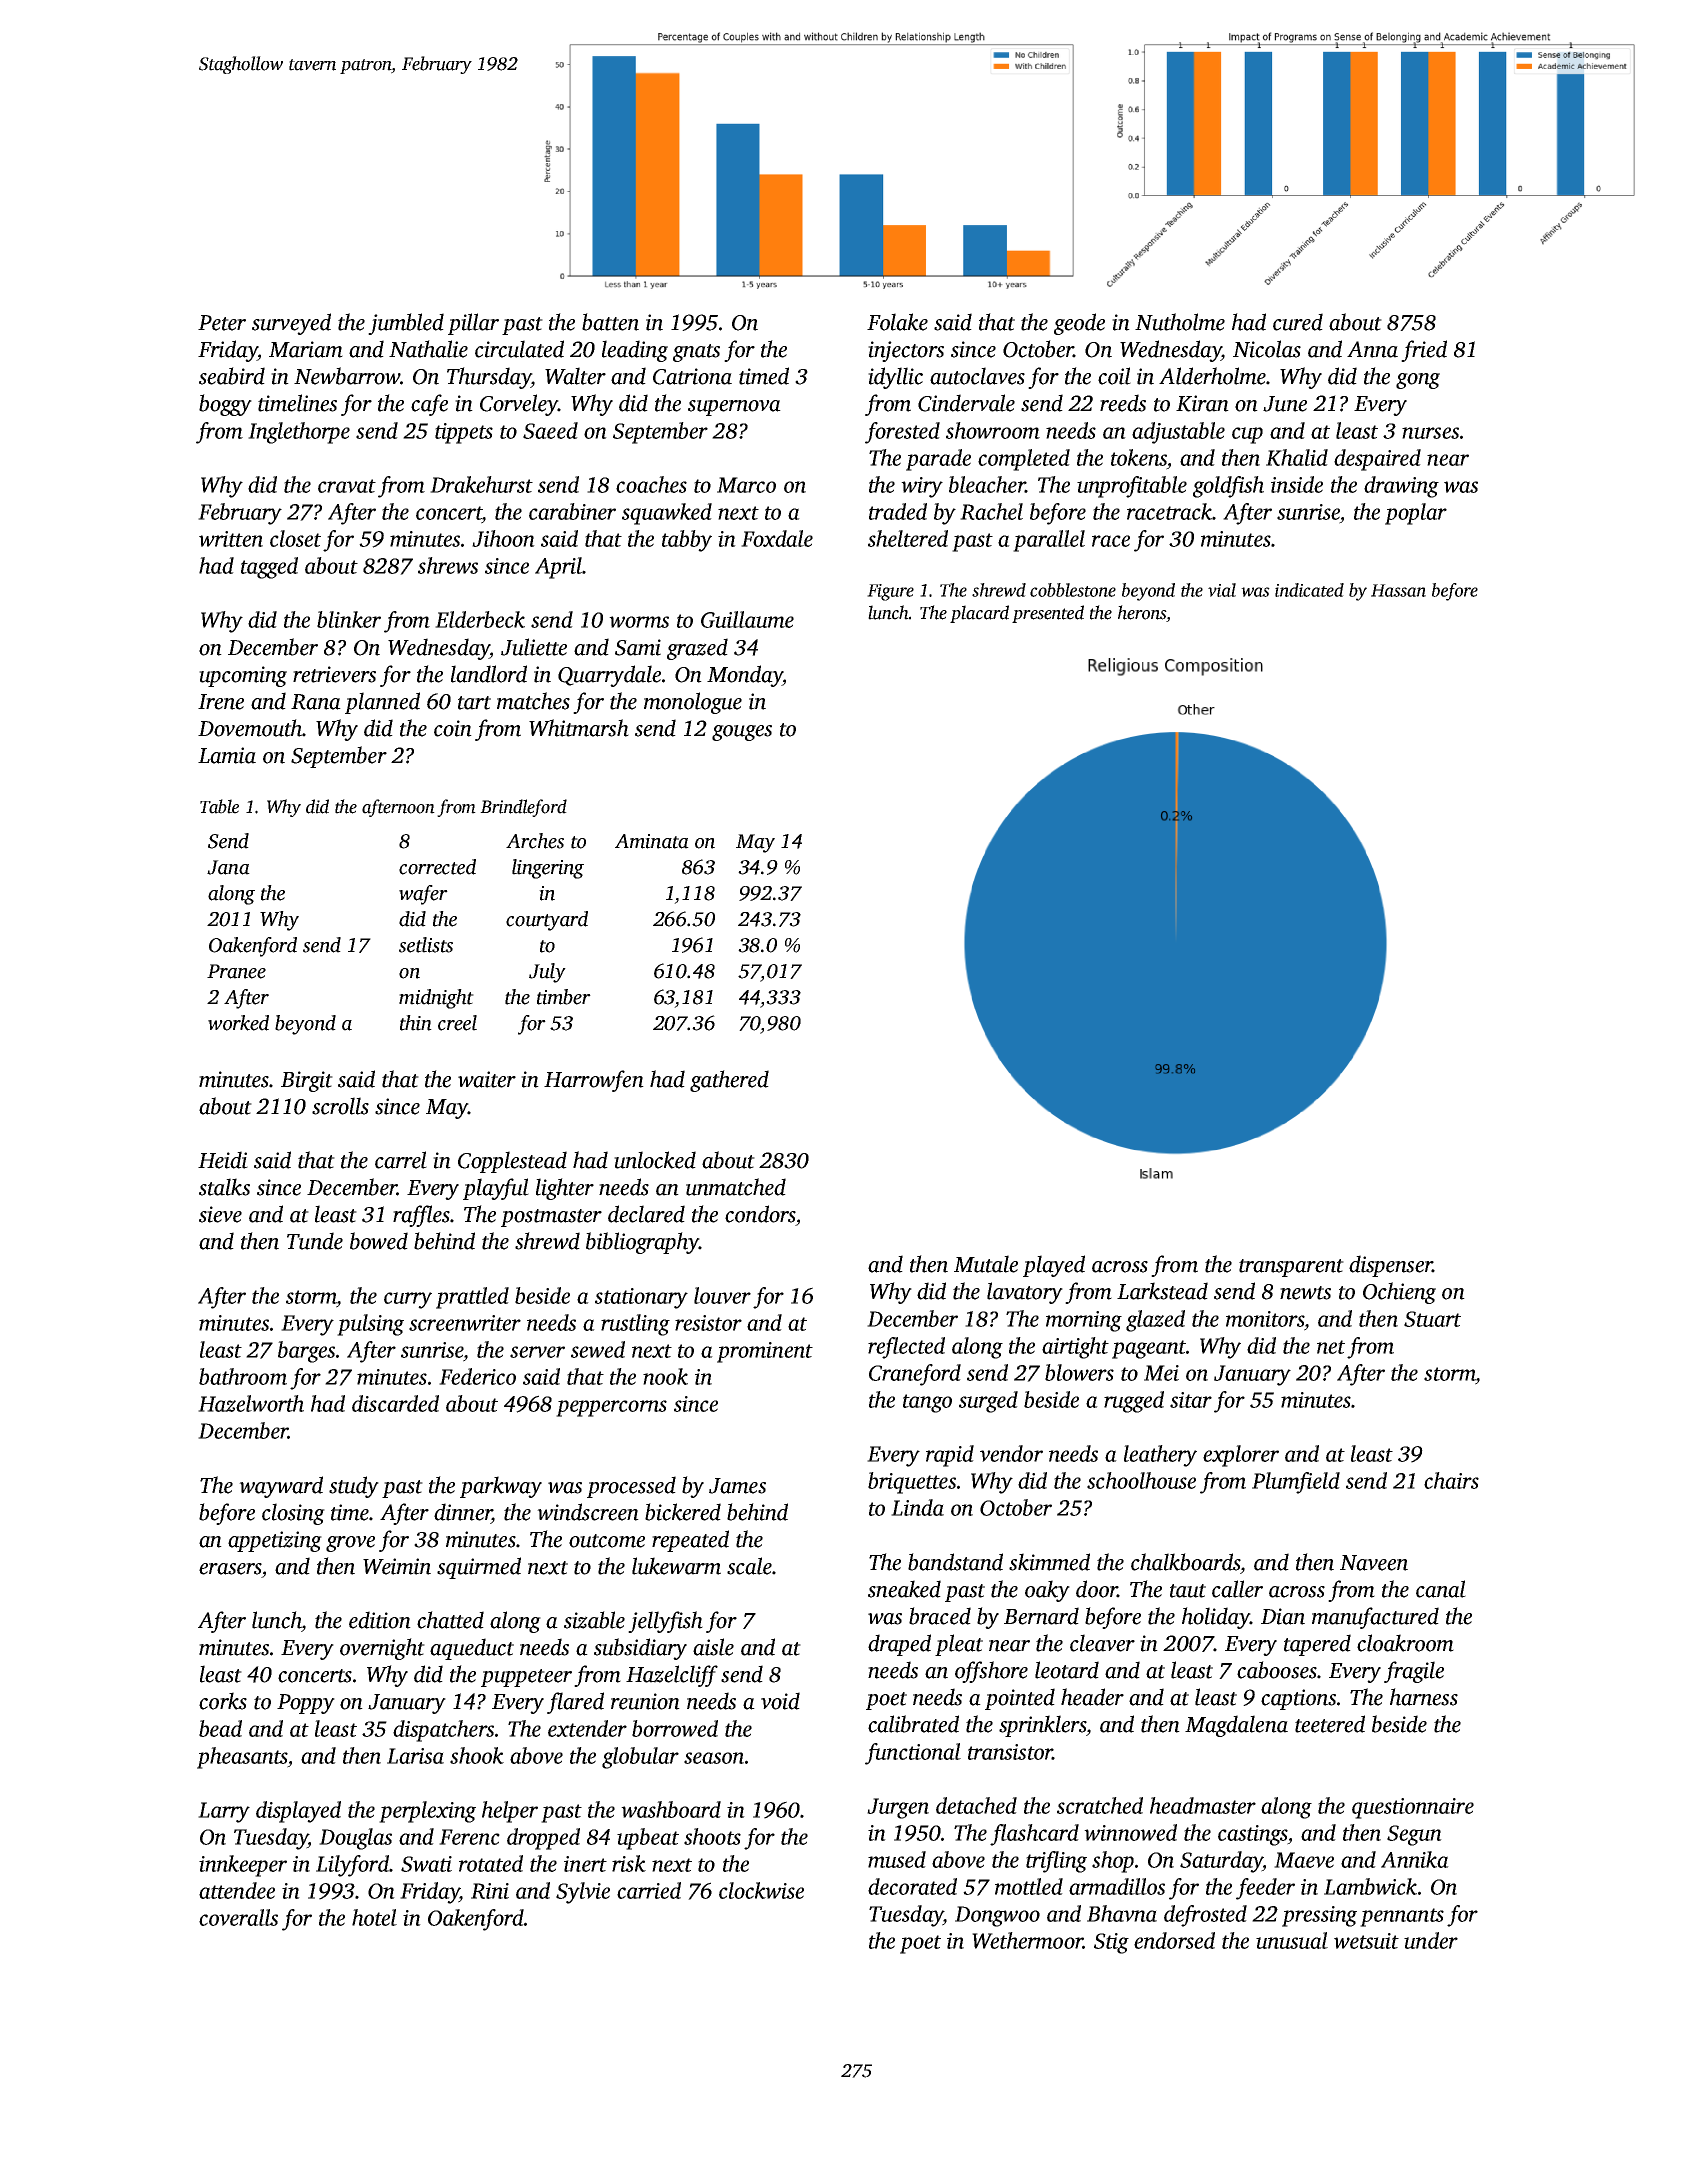 The width and height of the document is (1683, 2178). I want to click on indicated, so click(1309, 590).
